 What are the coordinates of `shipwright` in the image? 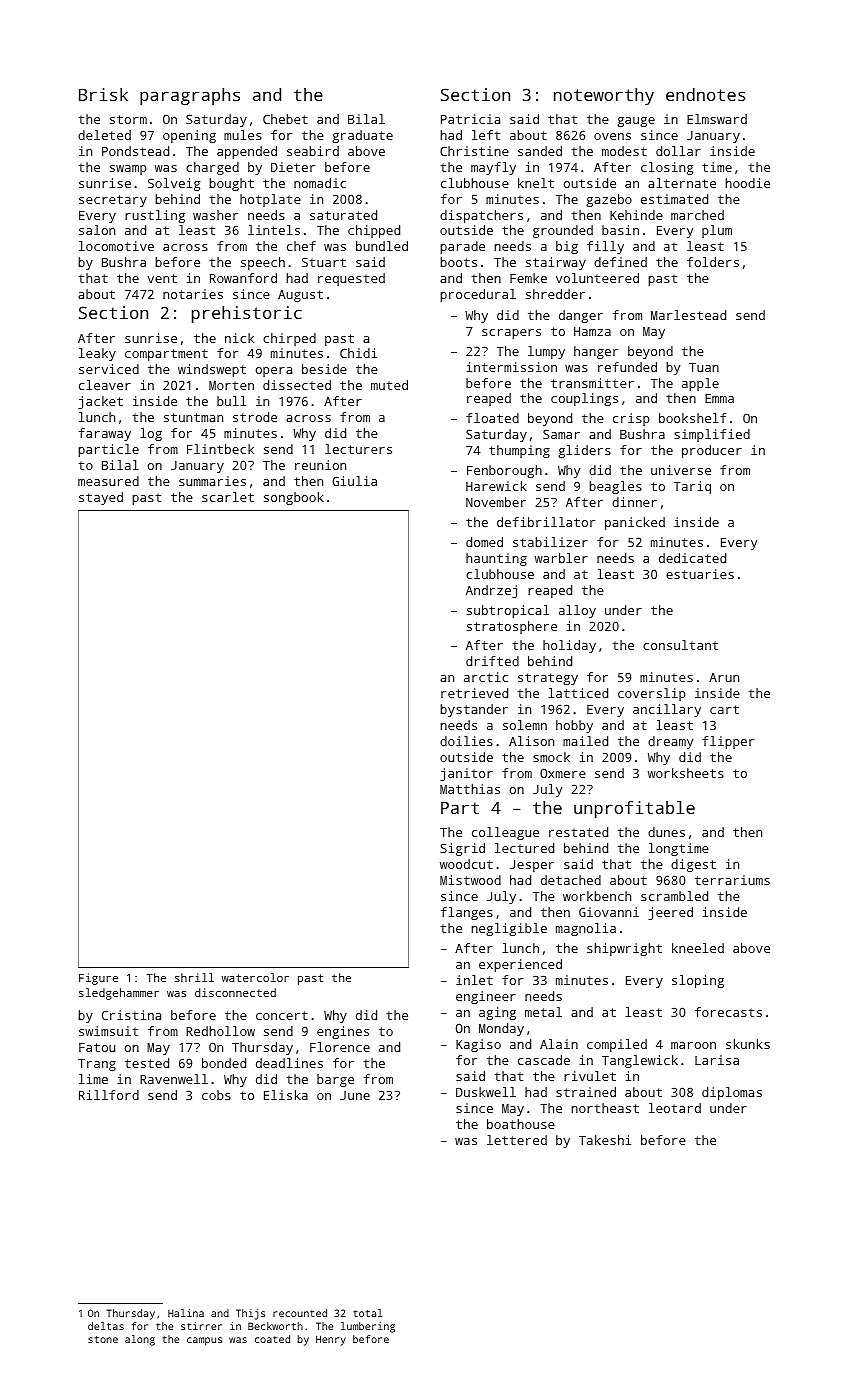 It's located at (624, 949).
